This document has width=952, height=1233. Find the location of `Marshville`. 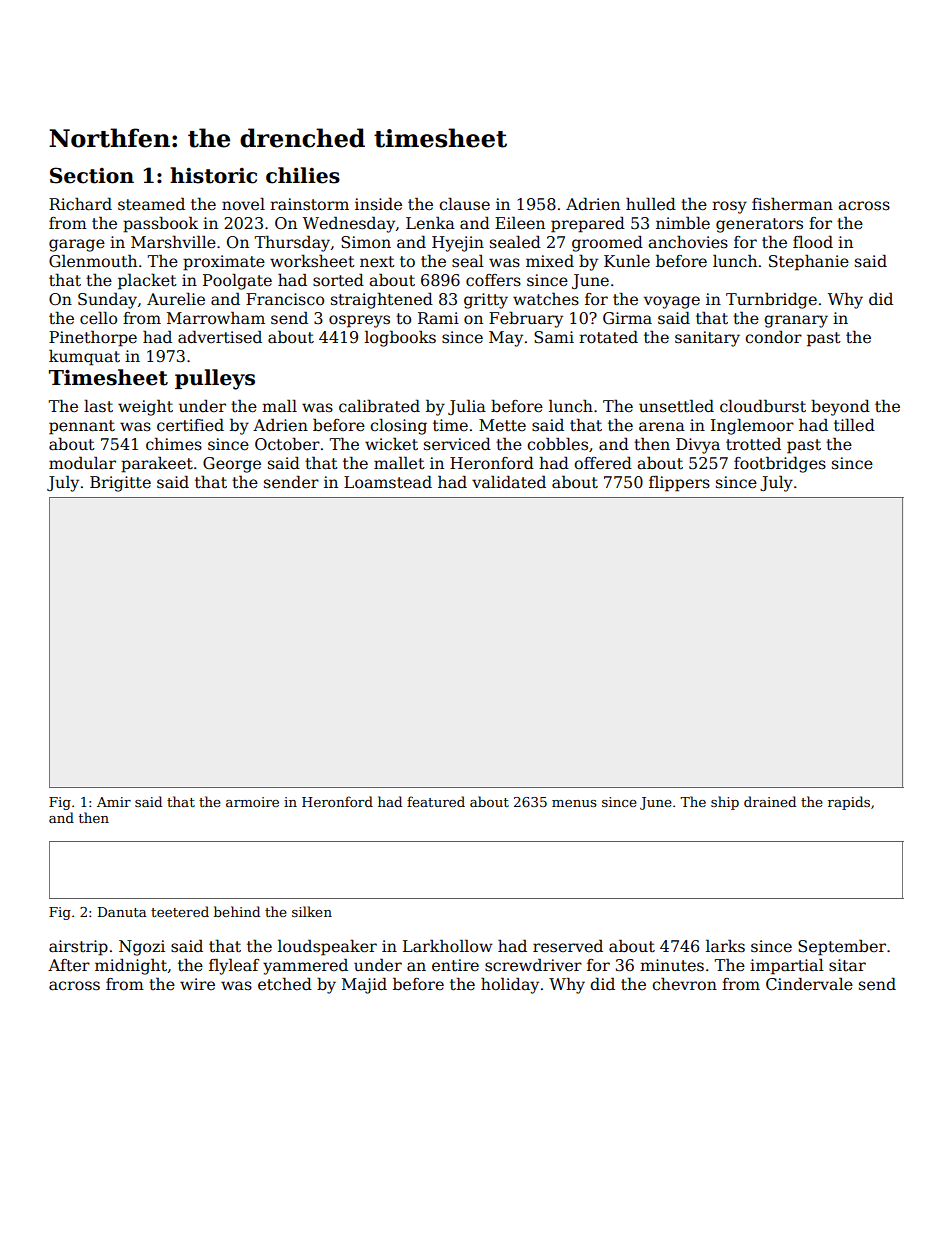

Marshville is located at coordinates (173, 242).
